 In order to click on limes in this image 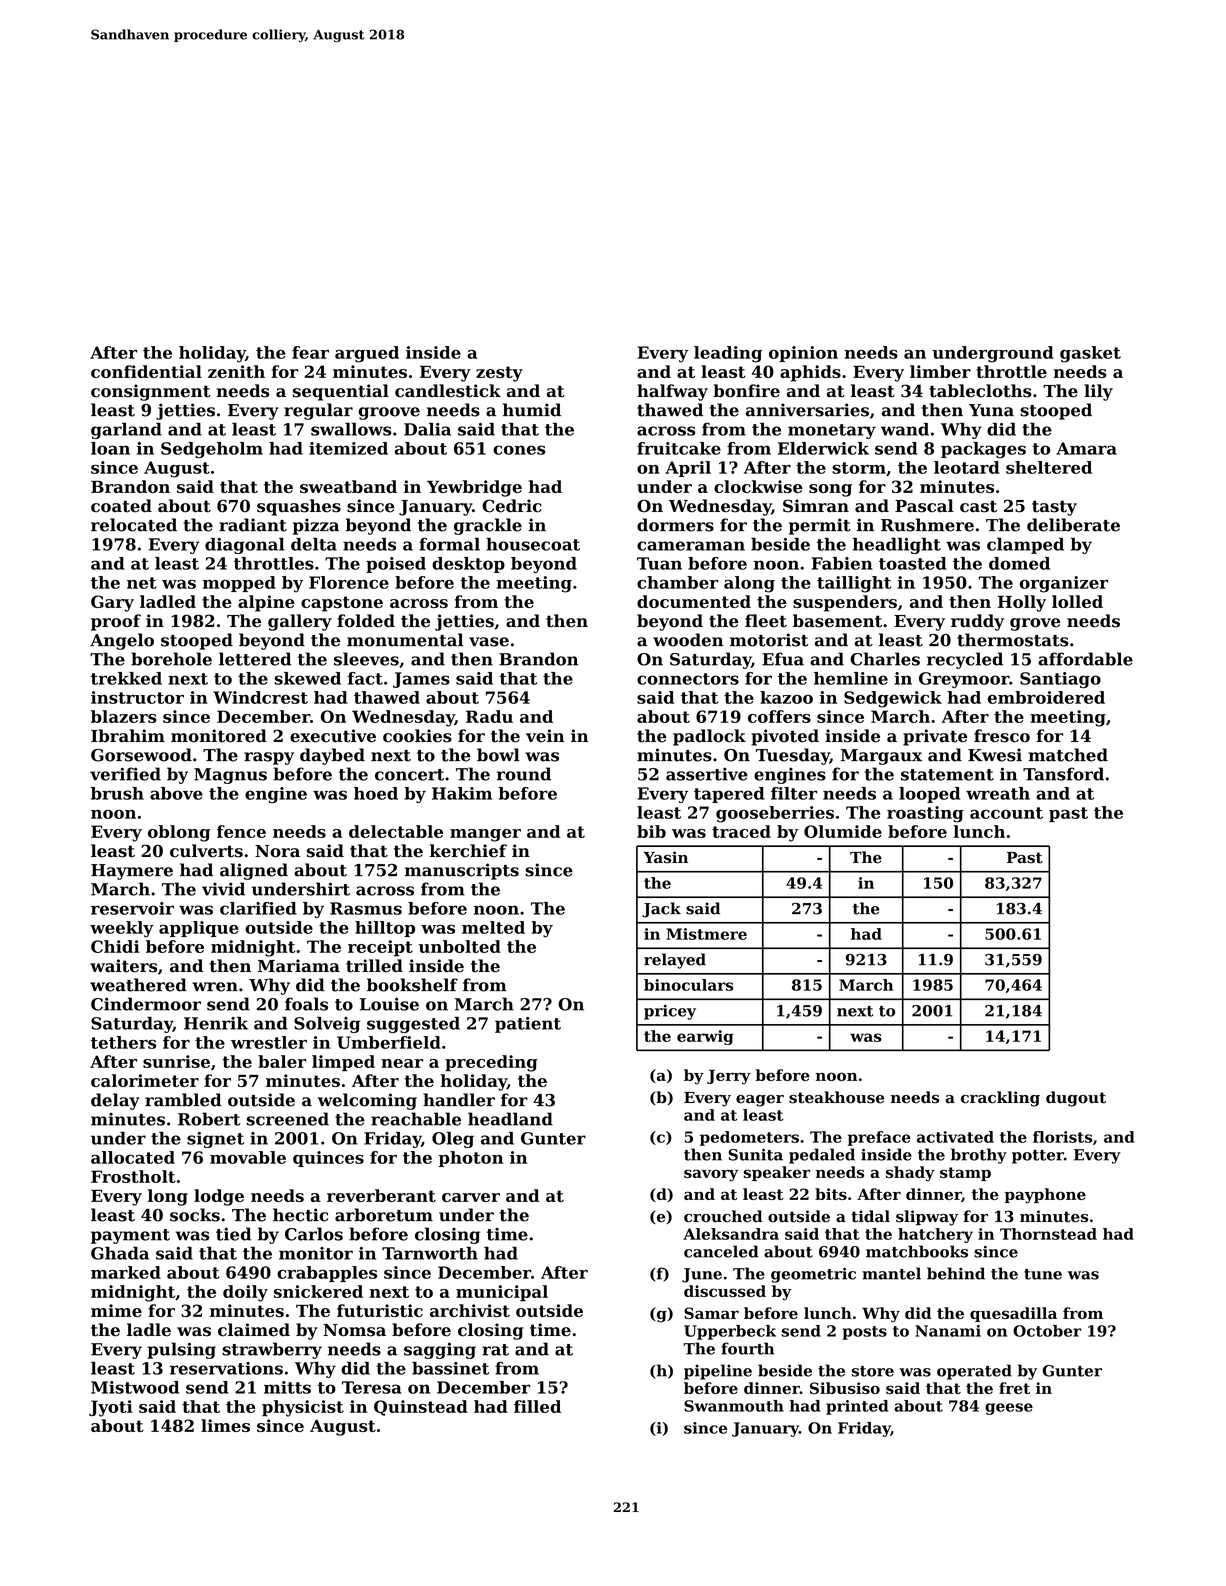, I will do `click(225, 1425)`.
